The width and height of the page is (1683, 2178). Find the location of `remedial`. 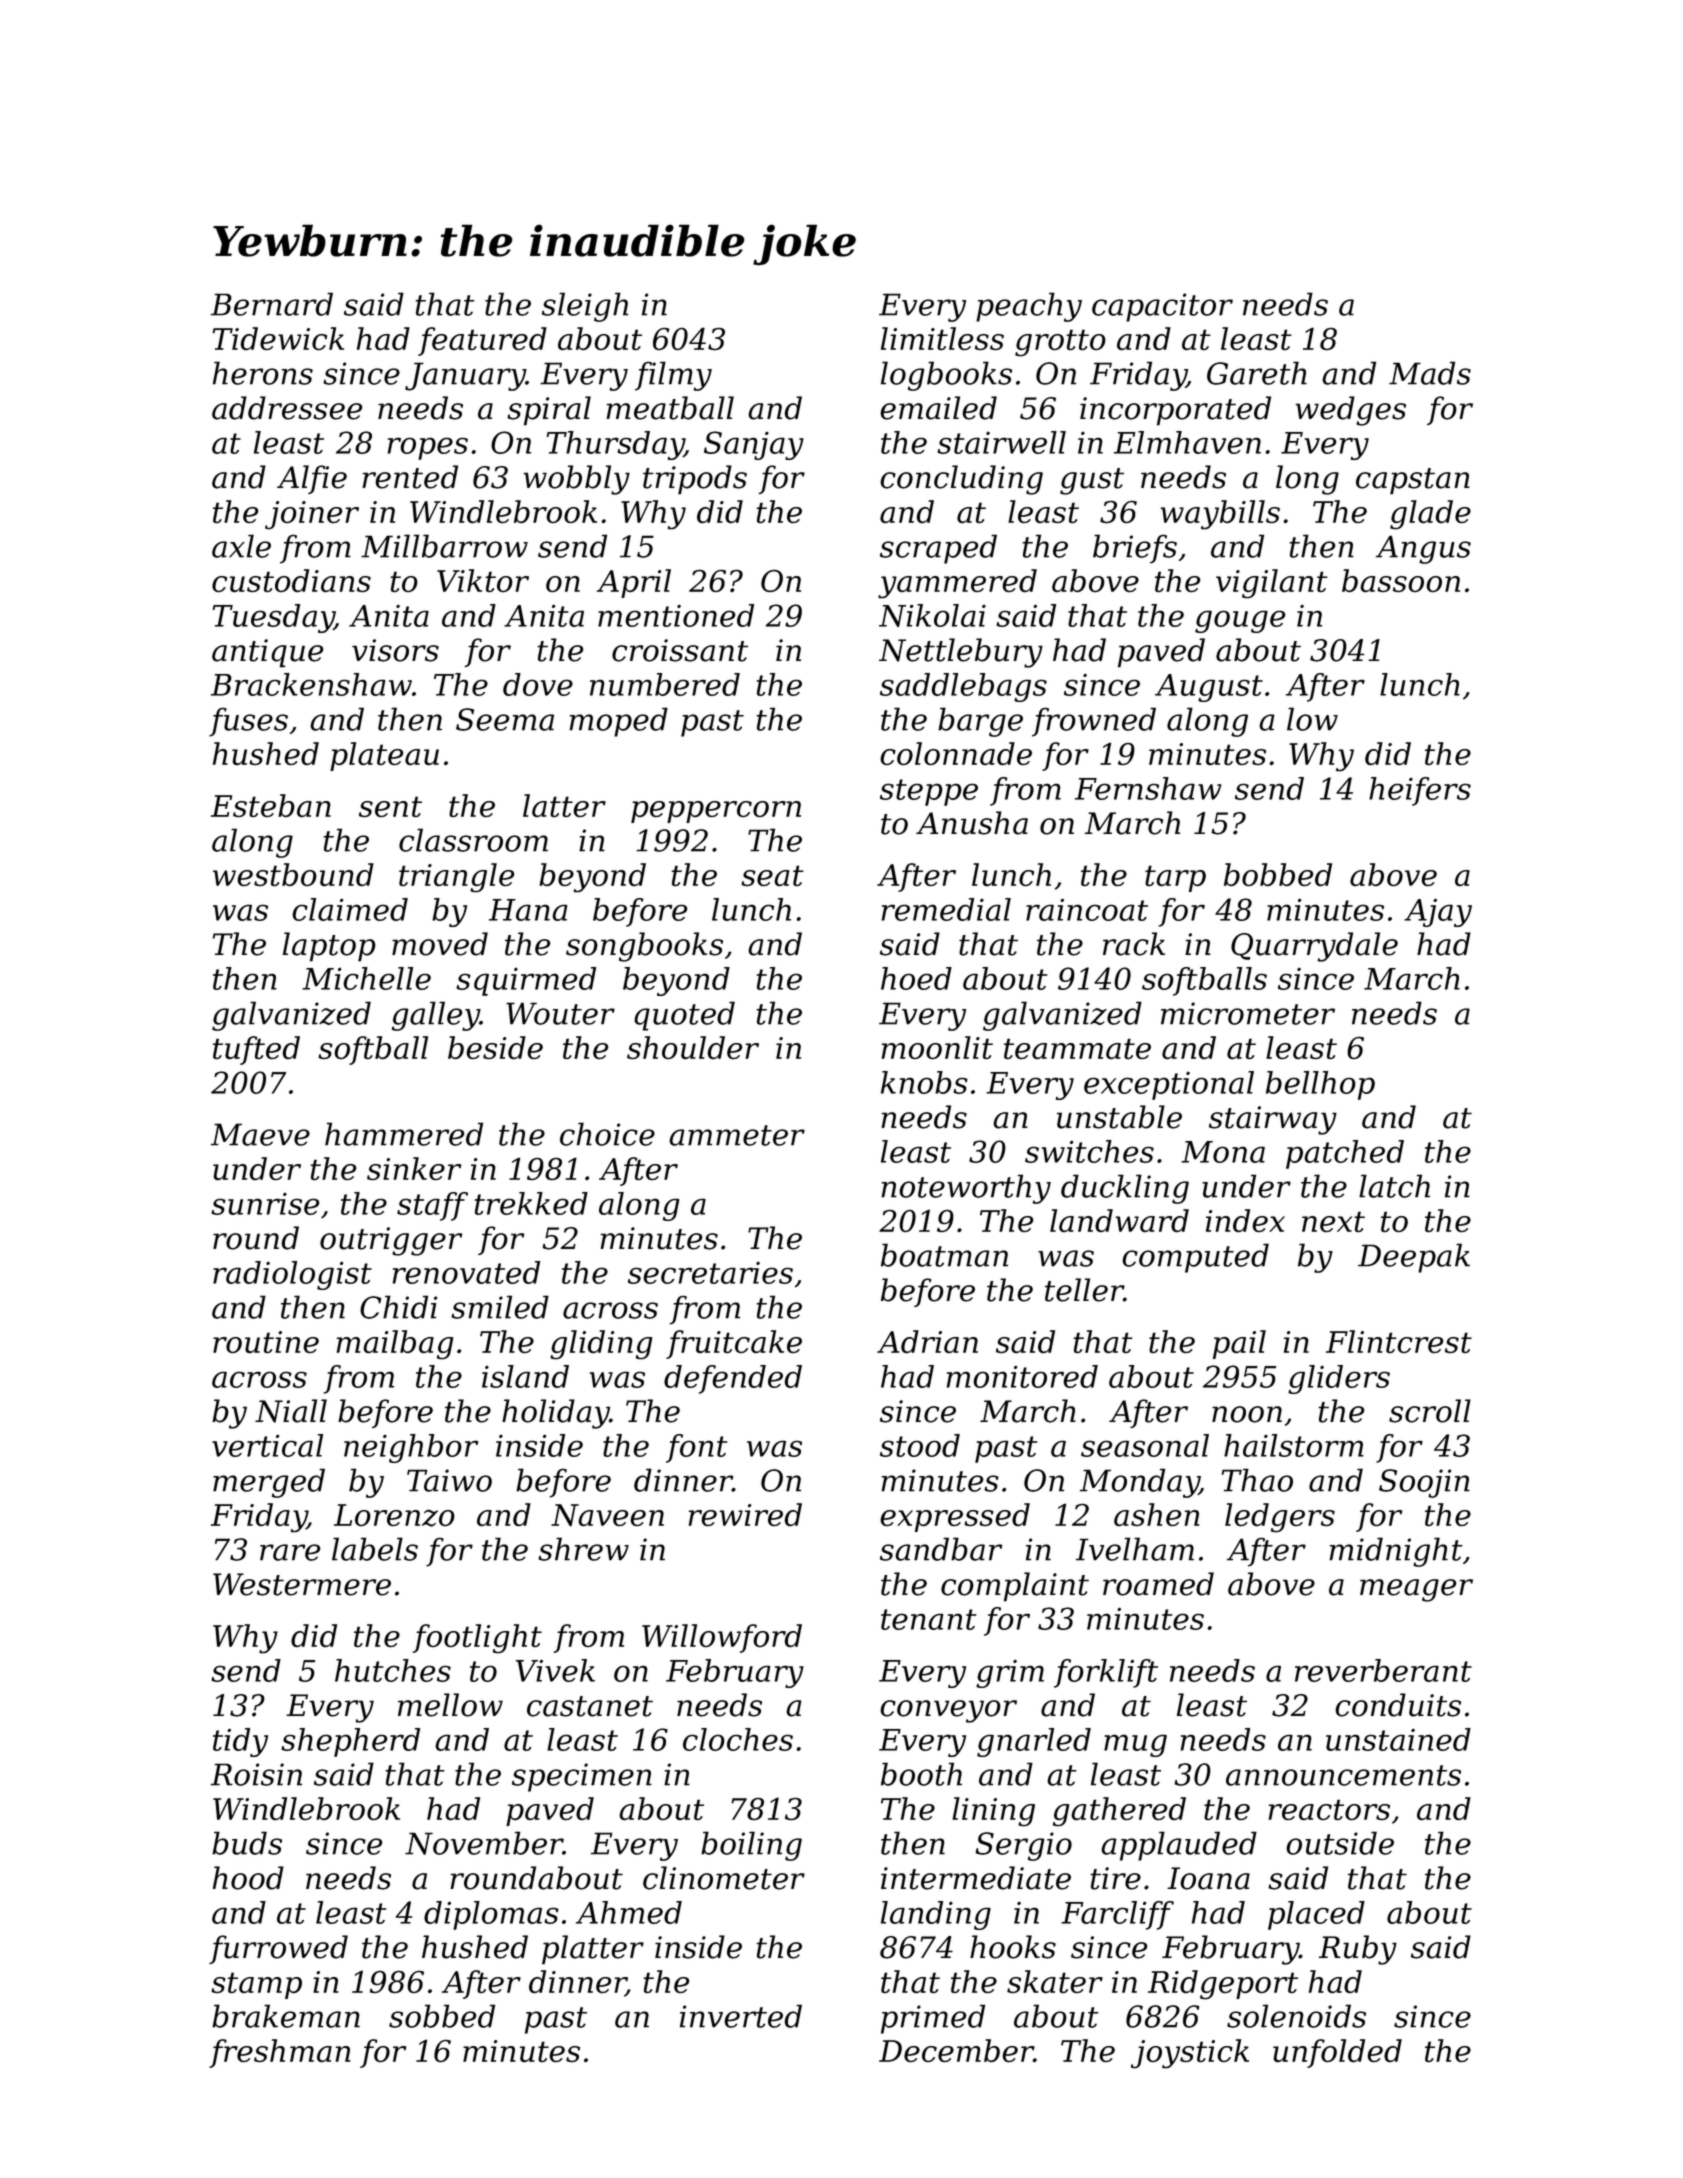

remedial is located at coordinates (946, 909).
